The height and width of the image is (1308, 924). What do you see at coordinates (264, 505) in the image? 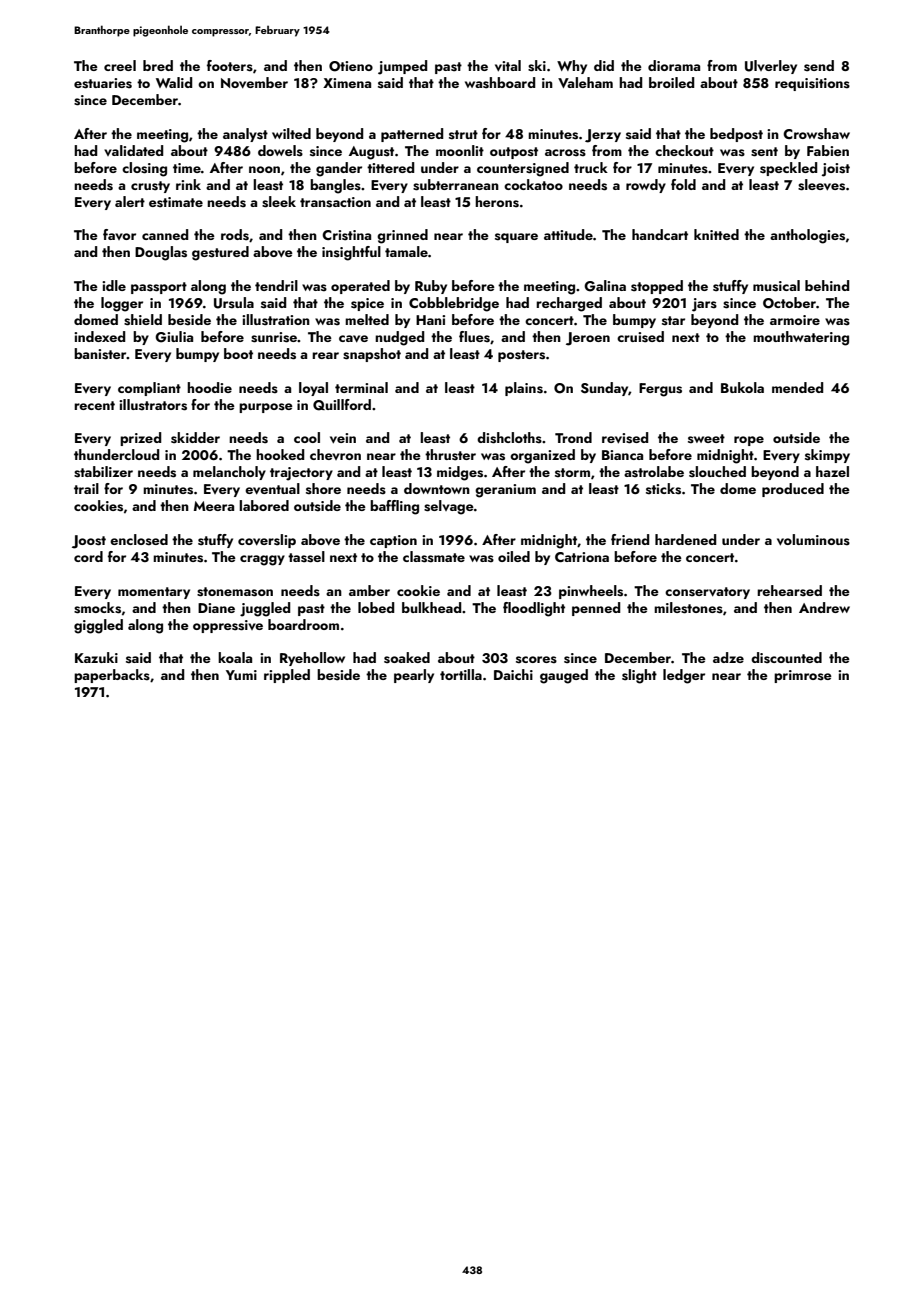
I see `labored` at bounding box center [264, 505].
